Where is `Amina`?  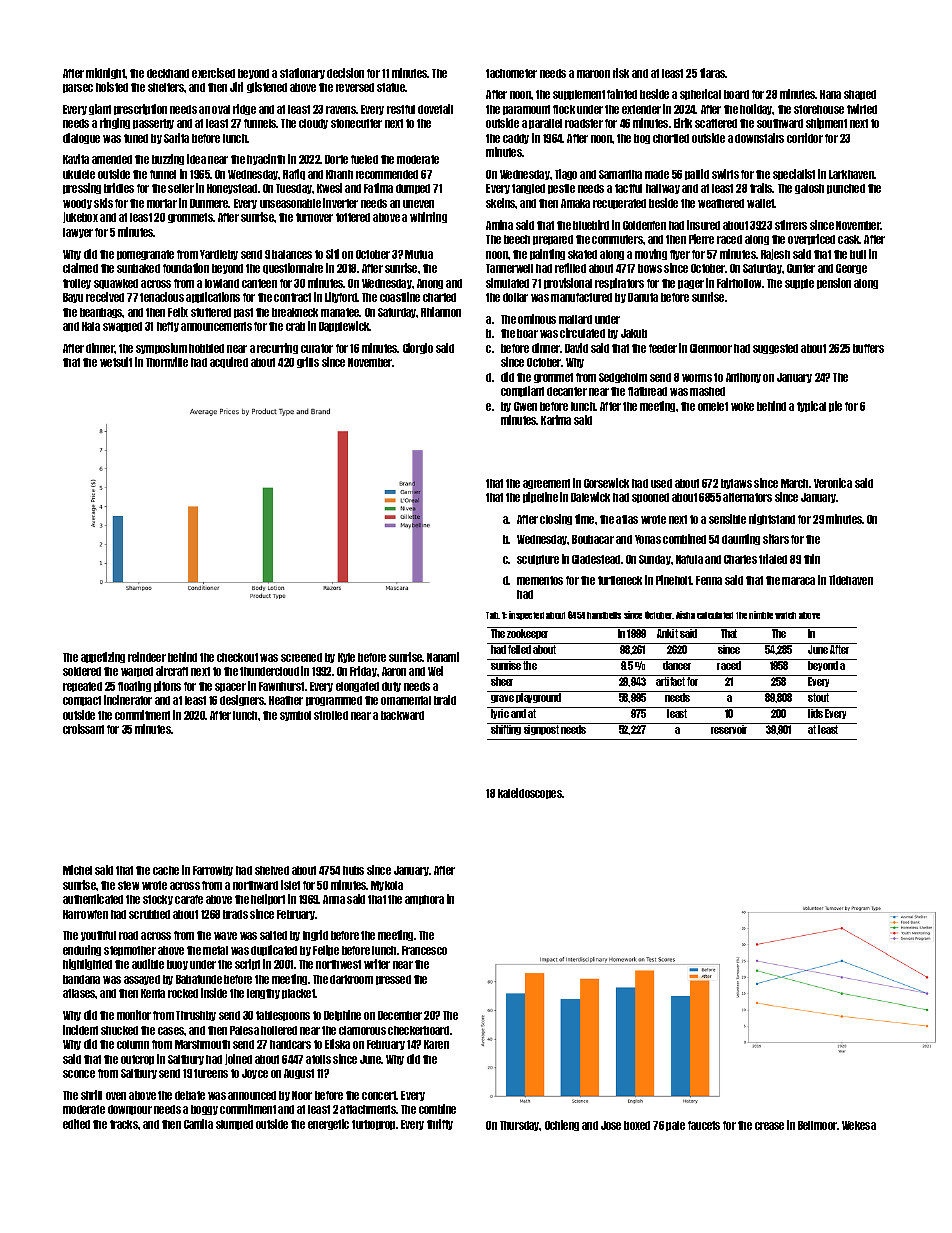
Amina is located at coordinates (499, 225).
